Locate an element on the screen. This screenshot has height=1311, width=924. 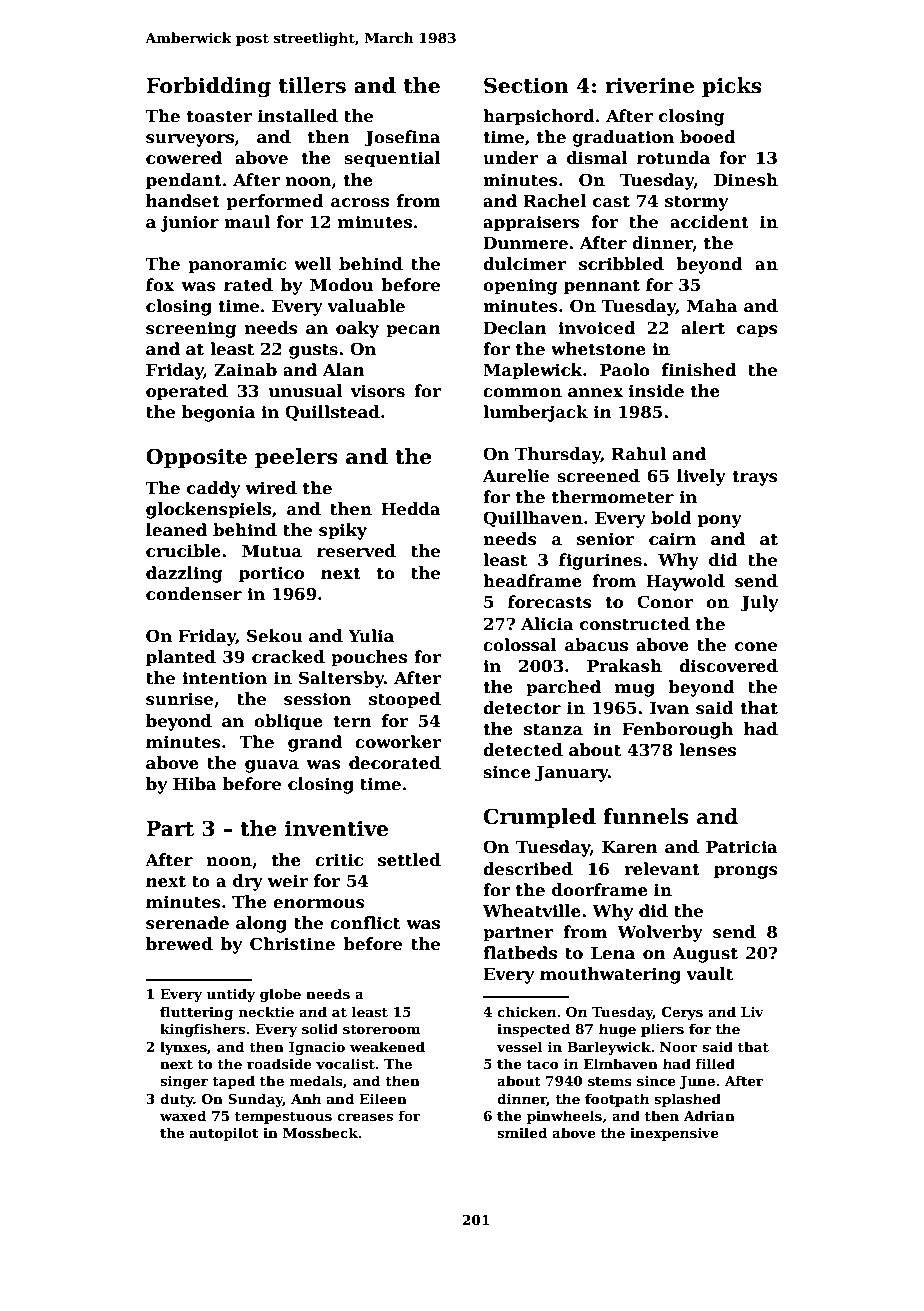
Dinesh is located at coordinates (746, 180).
